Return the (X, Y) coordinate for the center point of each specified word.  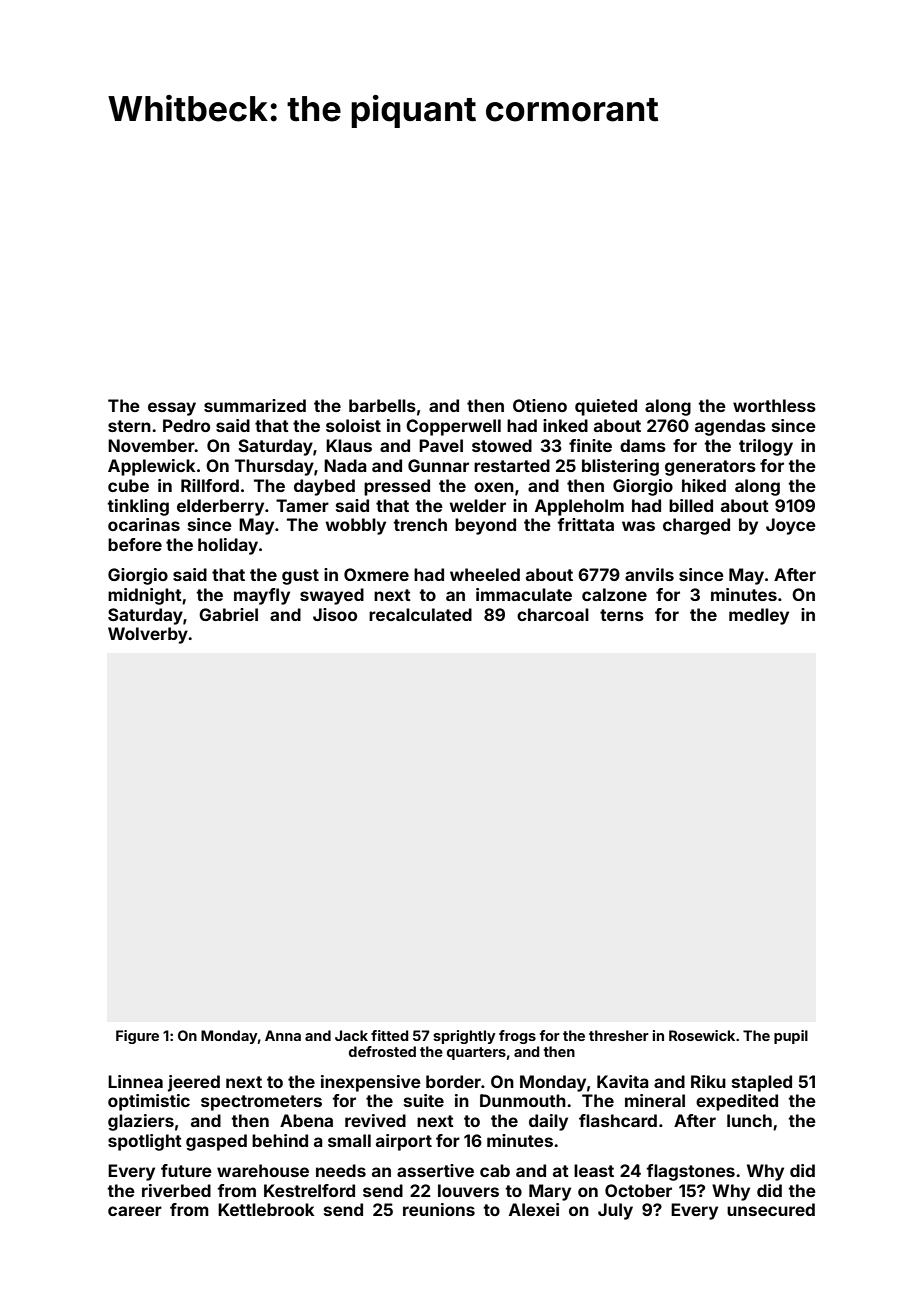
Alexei (534, 1209)
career (135, 1211)
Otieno (540, 405)
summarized (255, 405)
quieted (606, 407)
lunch (749, 1120)
